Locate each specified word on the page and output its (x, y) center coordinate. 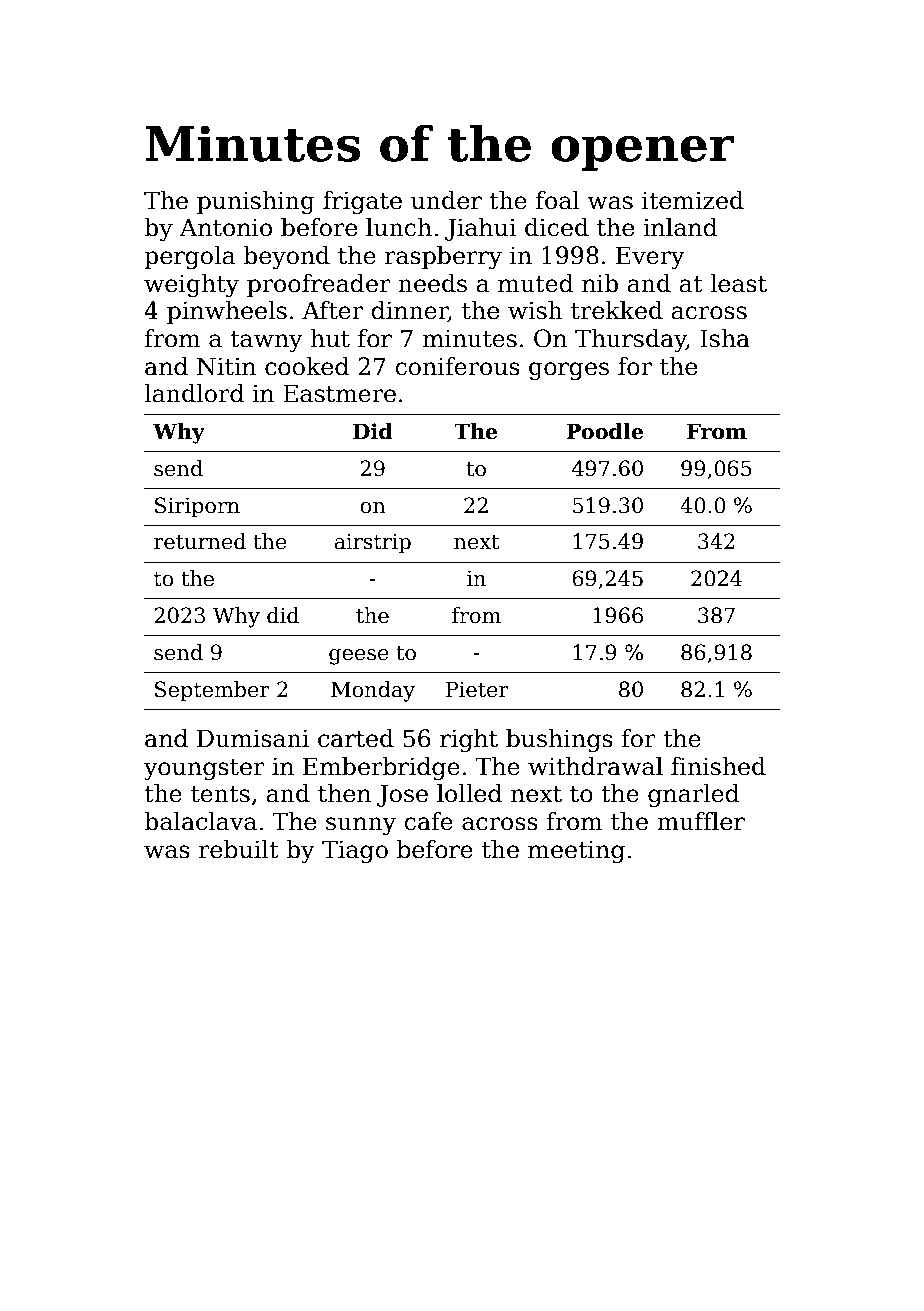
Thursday (630, 340)
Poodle (605, 431)
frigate (362, 202)
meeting (576, 851)
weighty (191, 285)
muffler (701, 821)
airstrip (372, 544)
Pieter (477, 689)
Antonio (226, 227)
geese (359, 657)
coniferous (458, 366)
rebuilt (239, 849)
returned (200, 541)
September (212, 691)
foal (558, 200)
